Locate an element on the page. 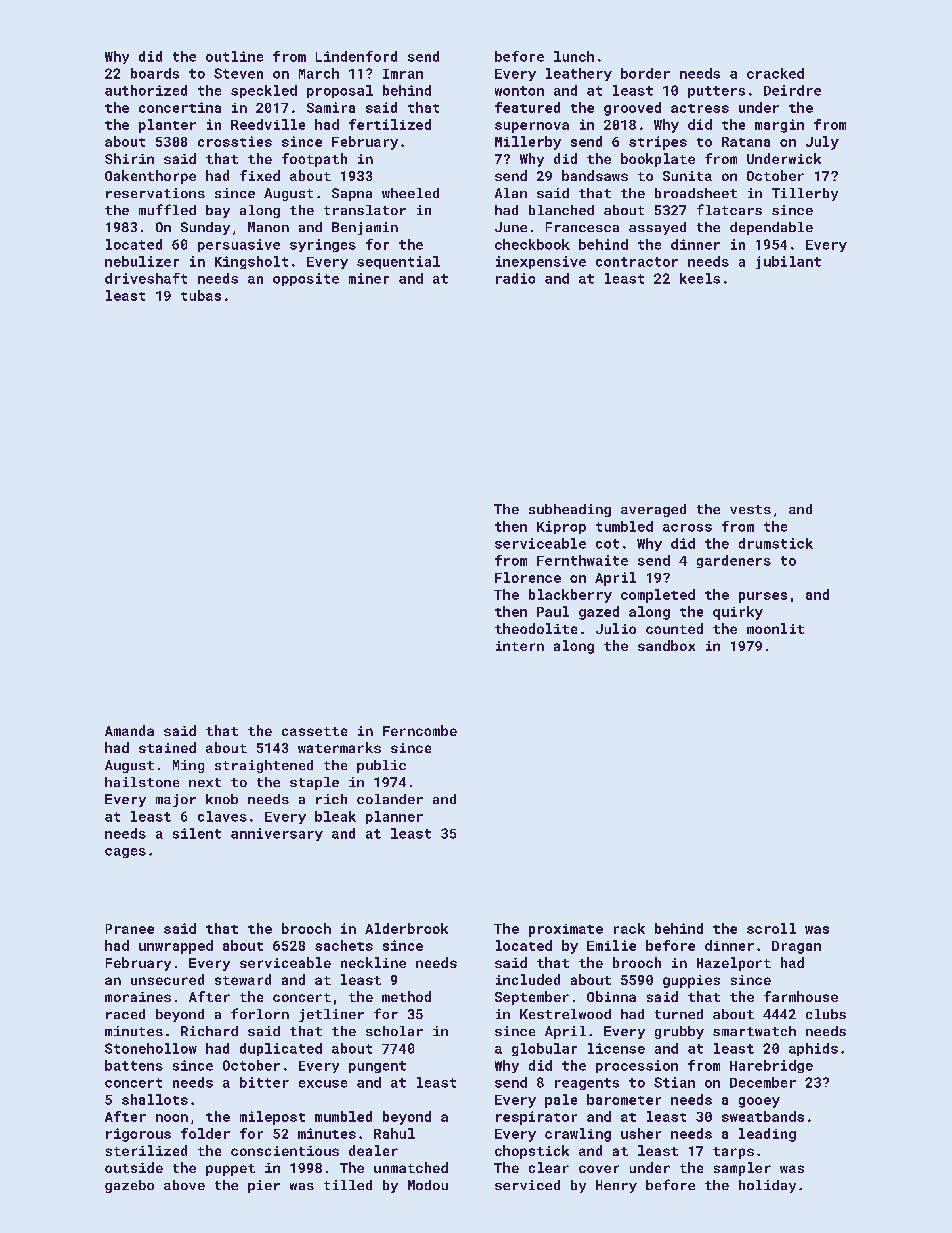  scroll is located at coordinates (771, 928).
